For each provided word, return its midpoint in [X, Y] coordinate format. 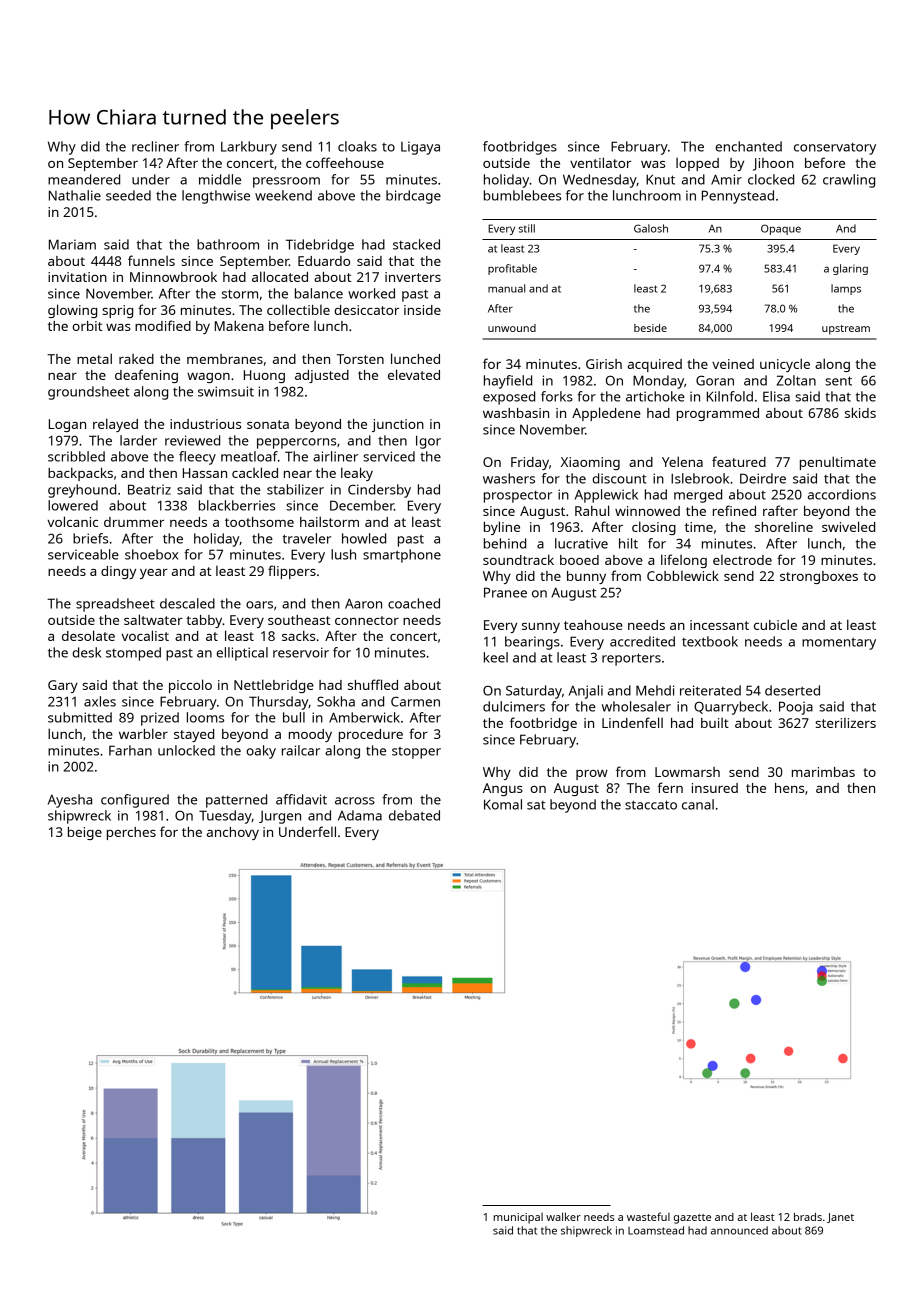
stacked [416, 244]
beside [650, 328]
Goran [715, 380]
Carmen [415, 701]
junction [398, 425]
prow [592, 775]
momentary [839, 643]
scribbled [76, 456]
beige [85, 833]
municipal [518, 1218]
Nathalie [75, 195]
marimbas [823, 772]
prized [160, 719]
